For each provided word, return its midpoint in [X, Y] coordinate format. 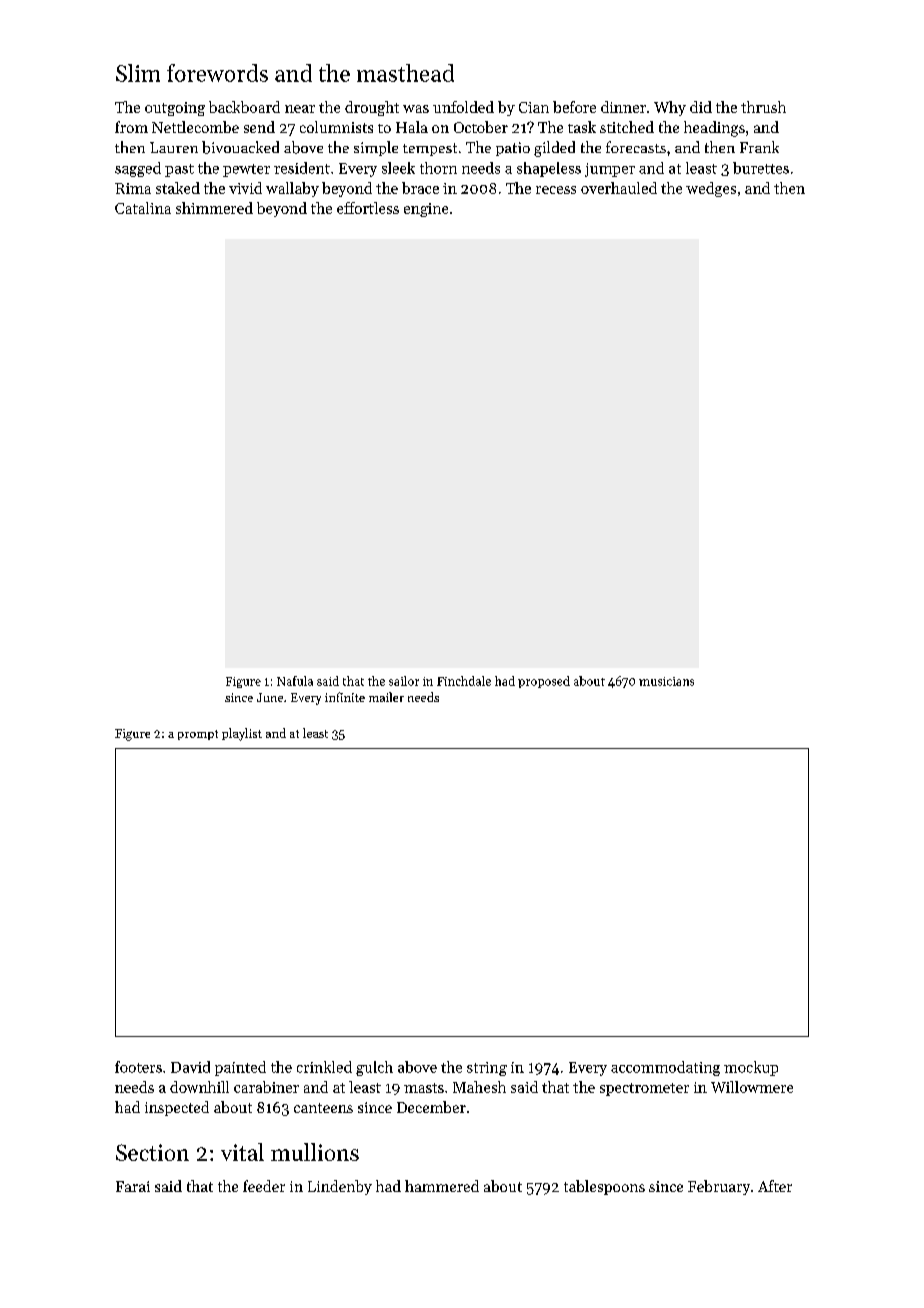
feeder [264, 1186]
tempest [430, 149]
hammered [442, 1186]
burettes [761, 168]
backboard [244, 107]
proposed [544, 682]
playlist [242, 734]
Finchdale [464, 681]
